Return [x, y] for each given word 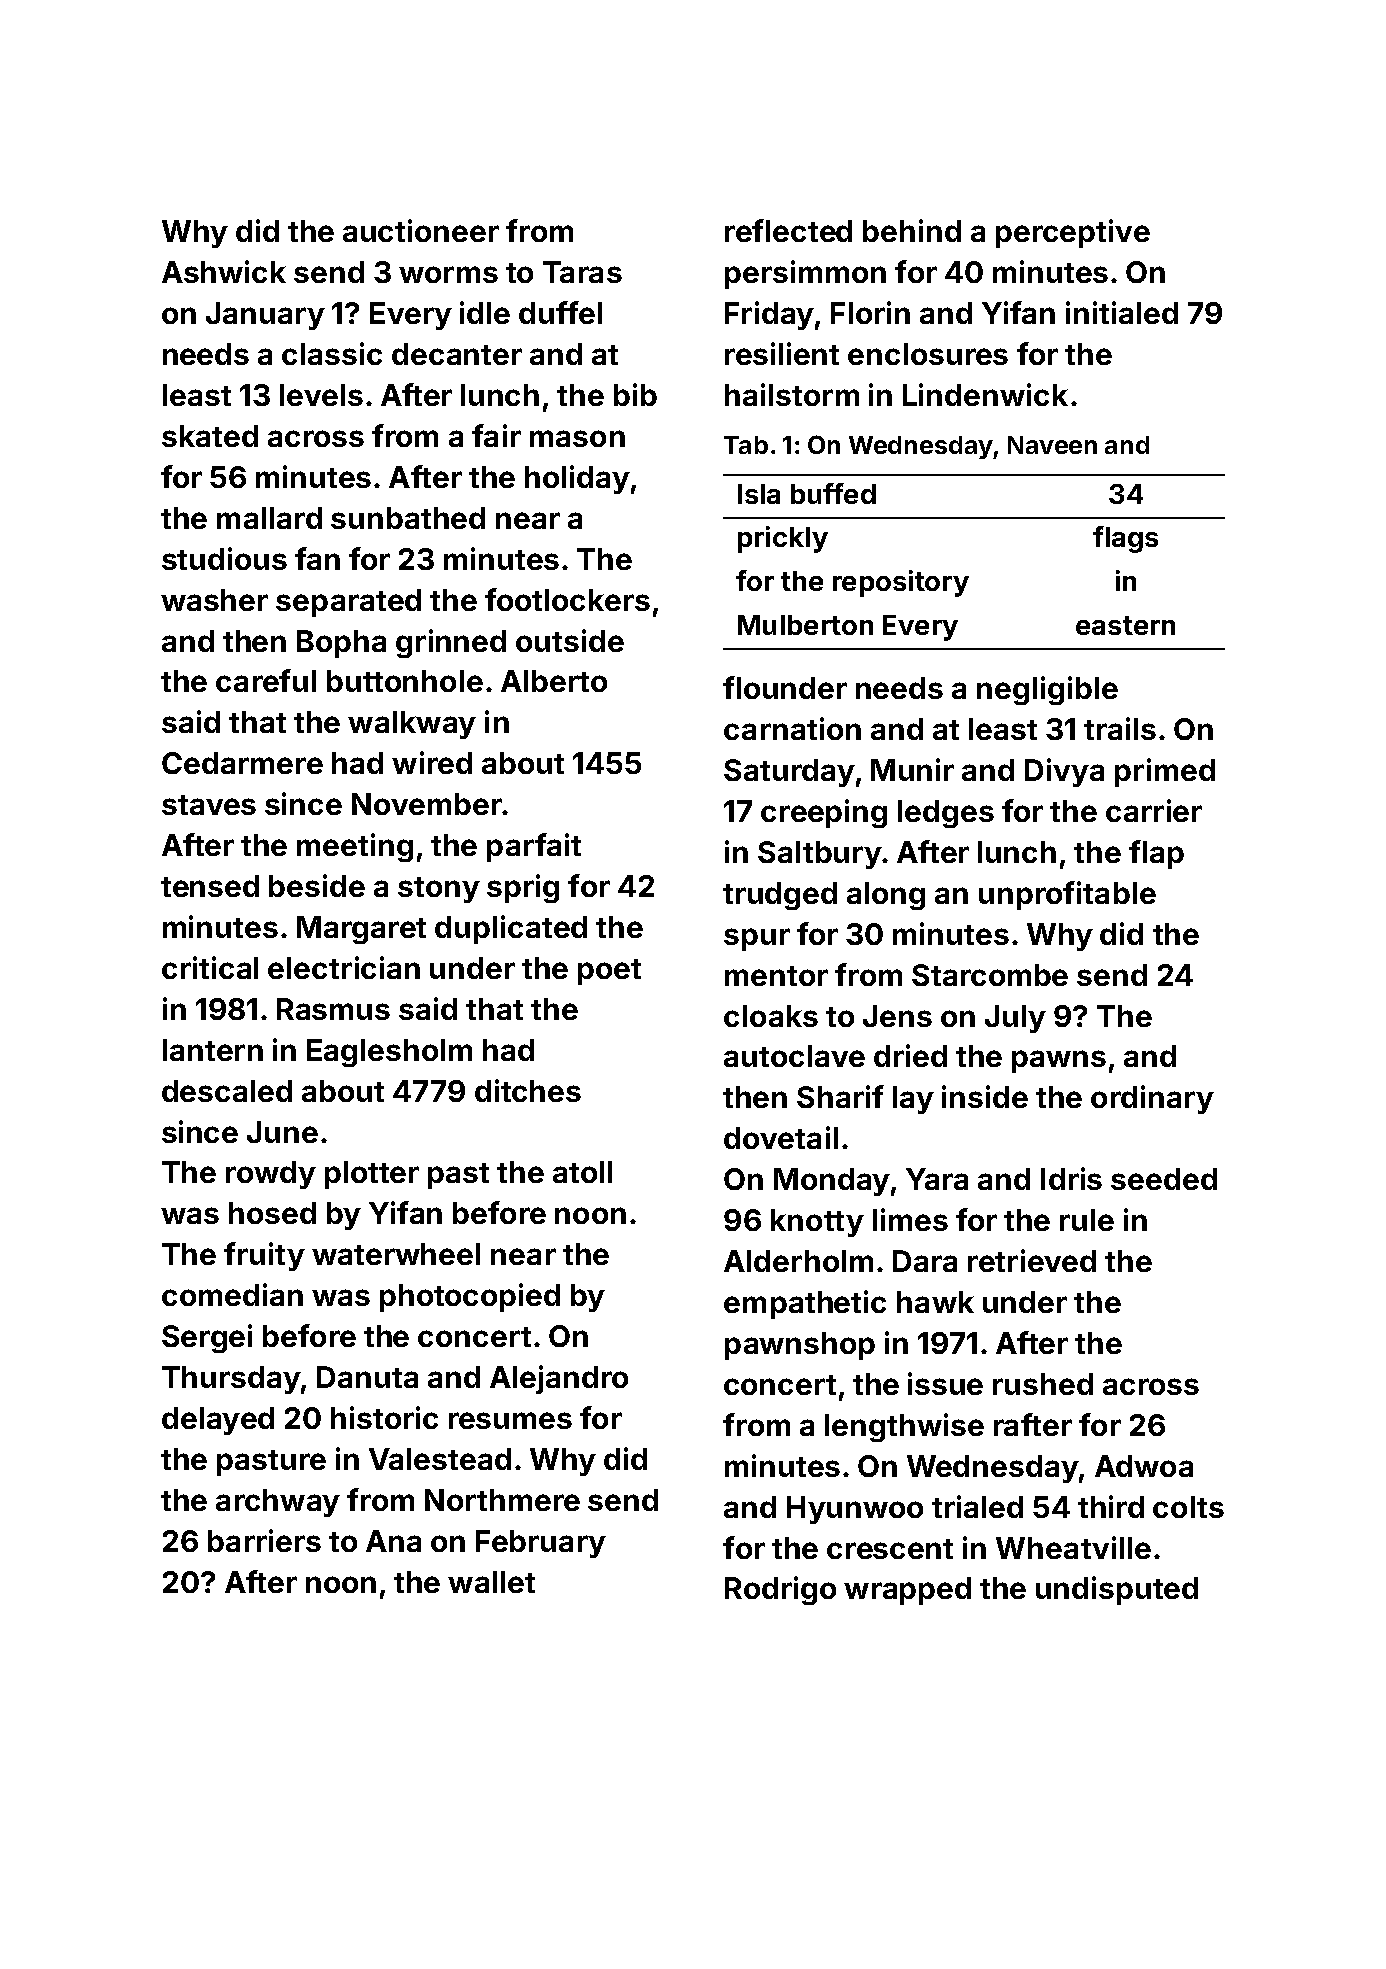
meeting [355, 847]
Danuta [367, 1377]
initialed [1122, 312]
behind [912, 230]
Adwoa [1144, 1466]
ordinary [1152, 1099]
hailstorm [792, 394]
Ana [393, 1541]
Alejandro [559, 1379]
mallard [269, 518]
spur [757, 939]
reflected [788, 230]
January [265, 316]
